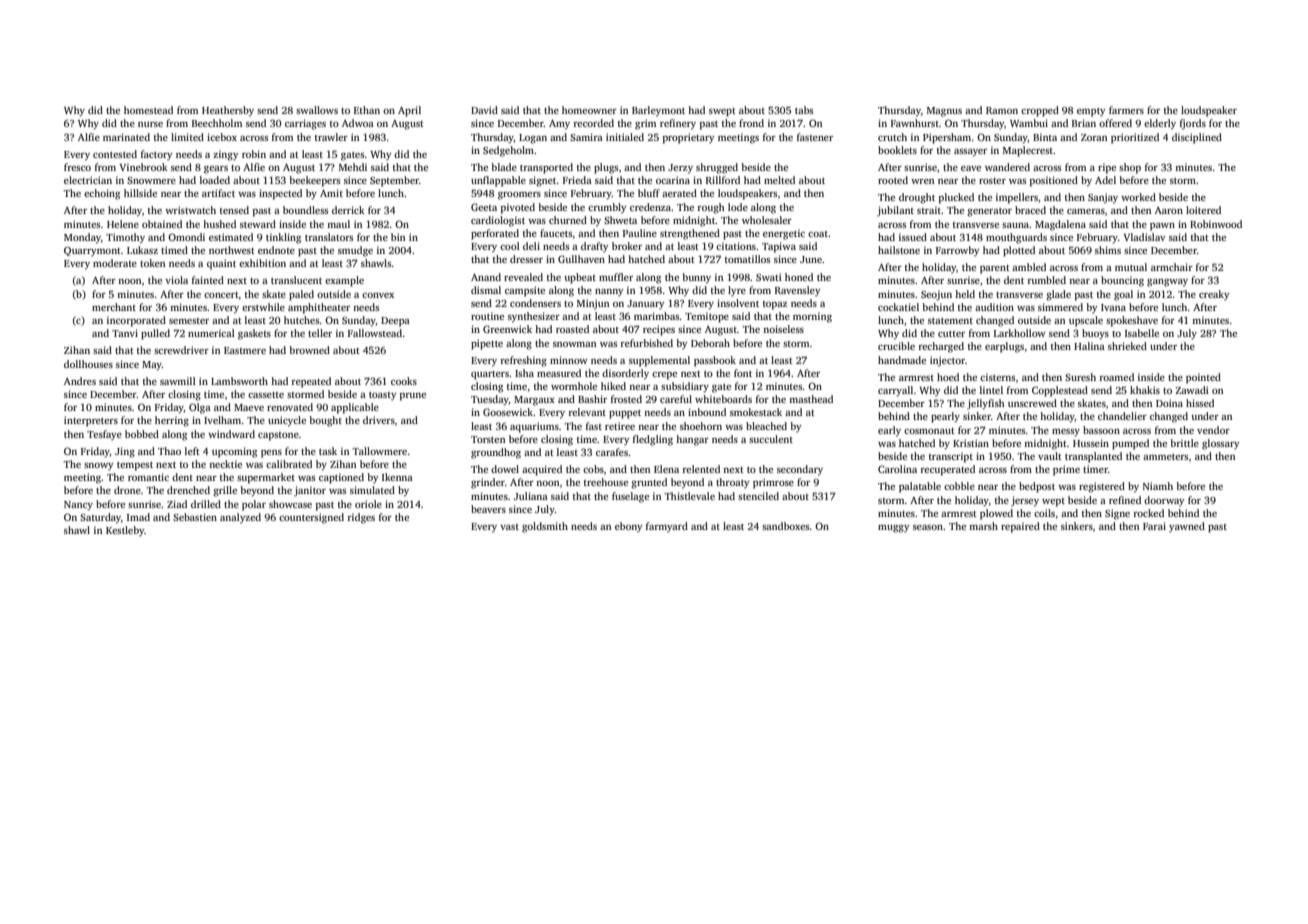 The height and width of the screenshot is (924, 1308). Describe the element at coordinates (797, 291) in the screenshot. I see `Ravensley` at that location.
